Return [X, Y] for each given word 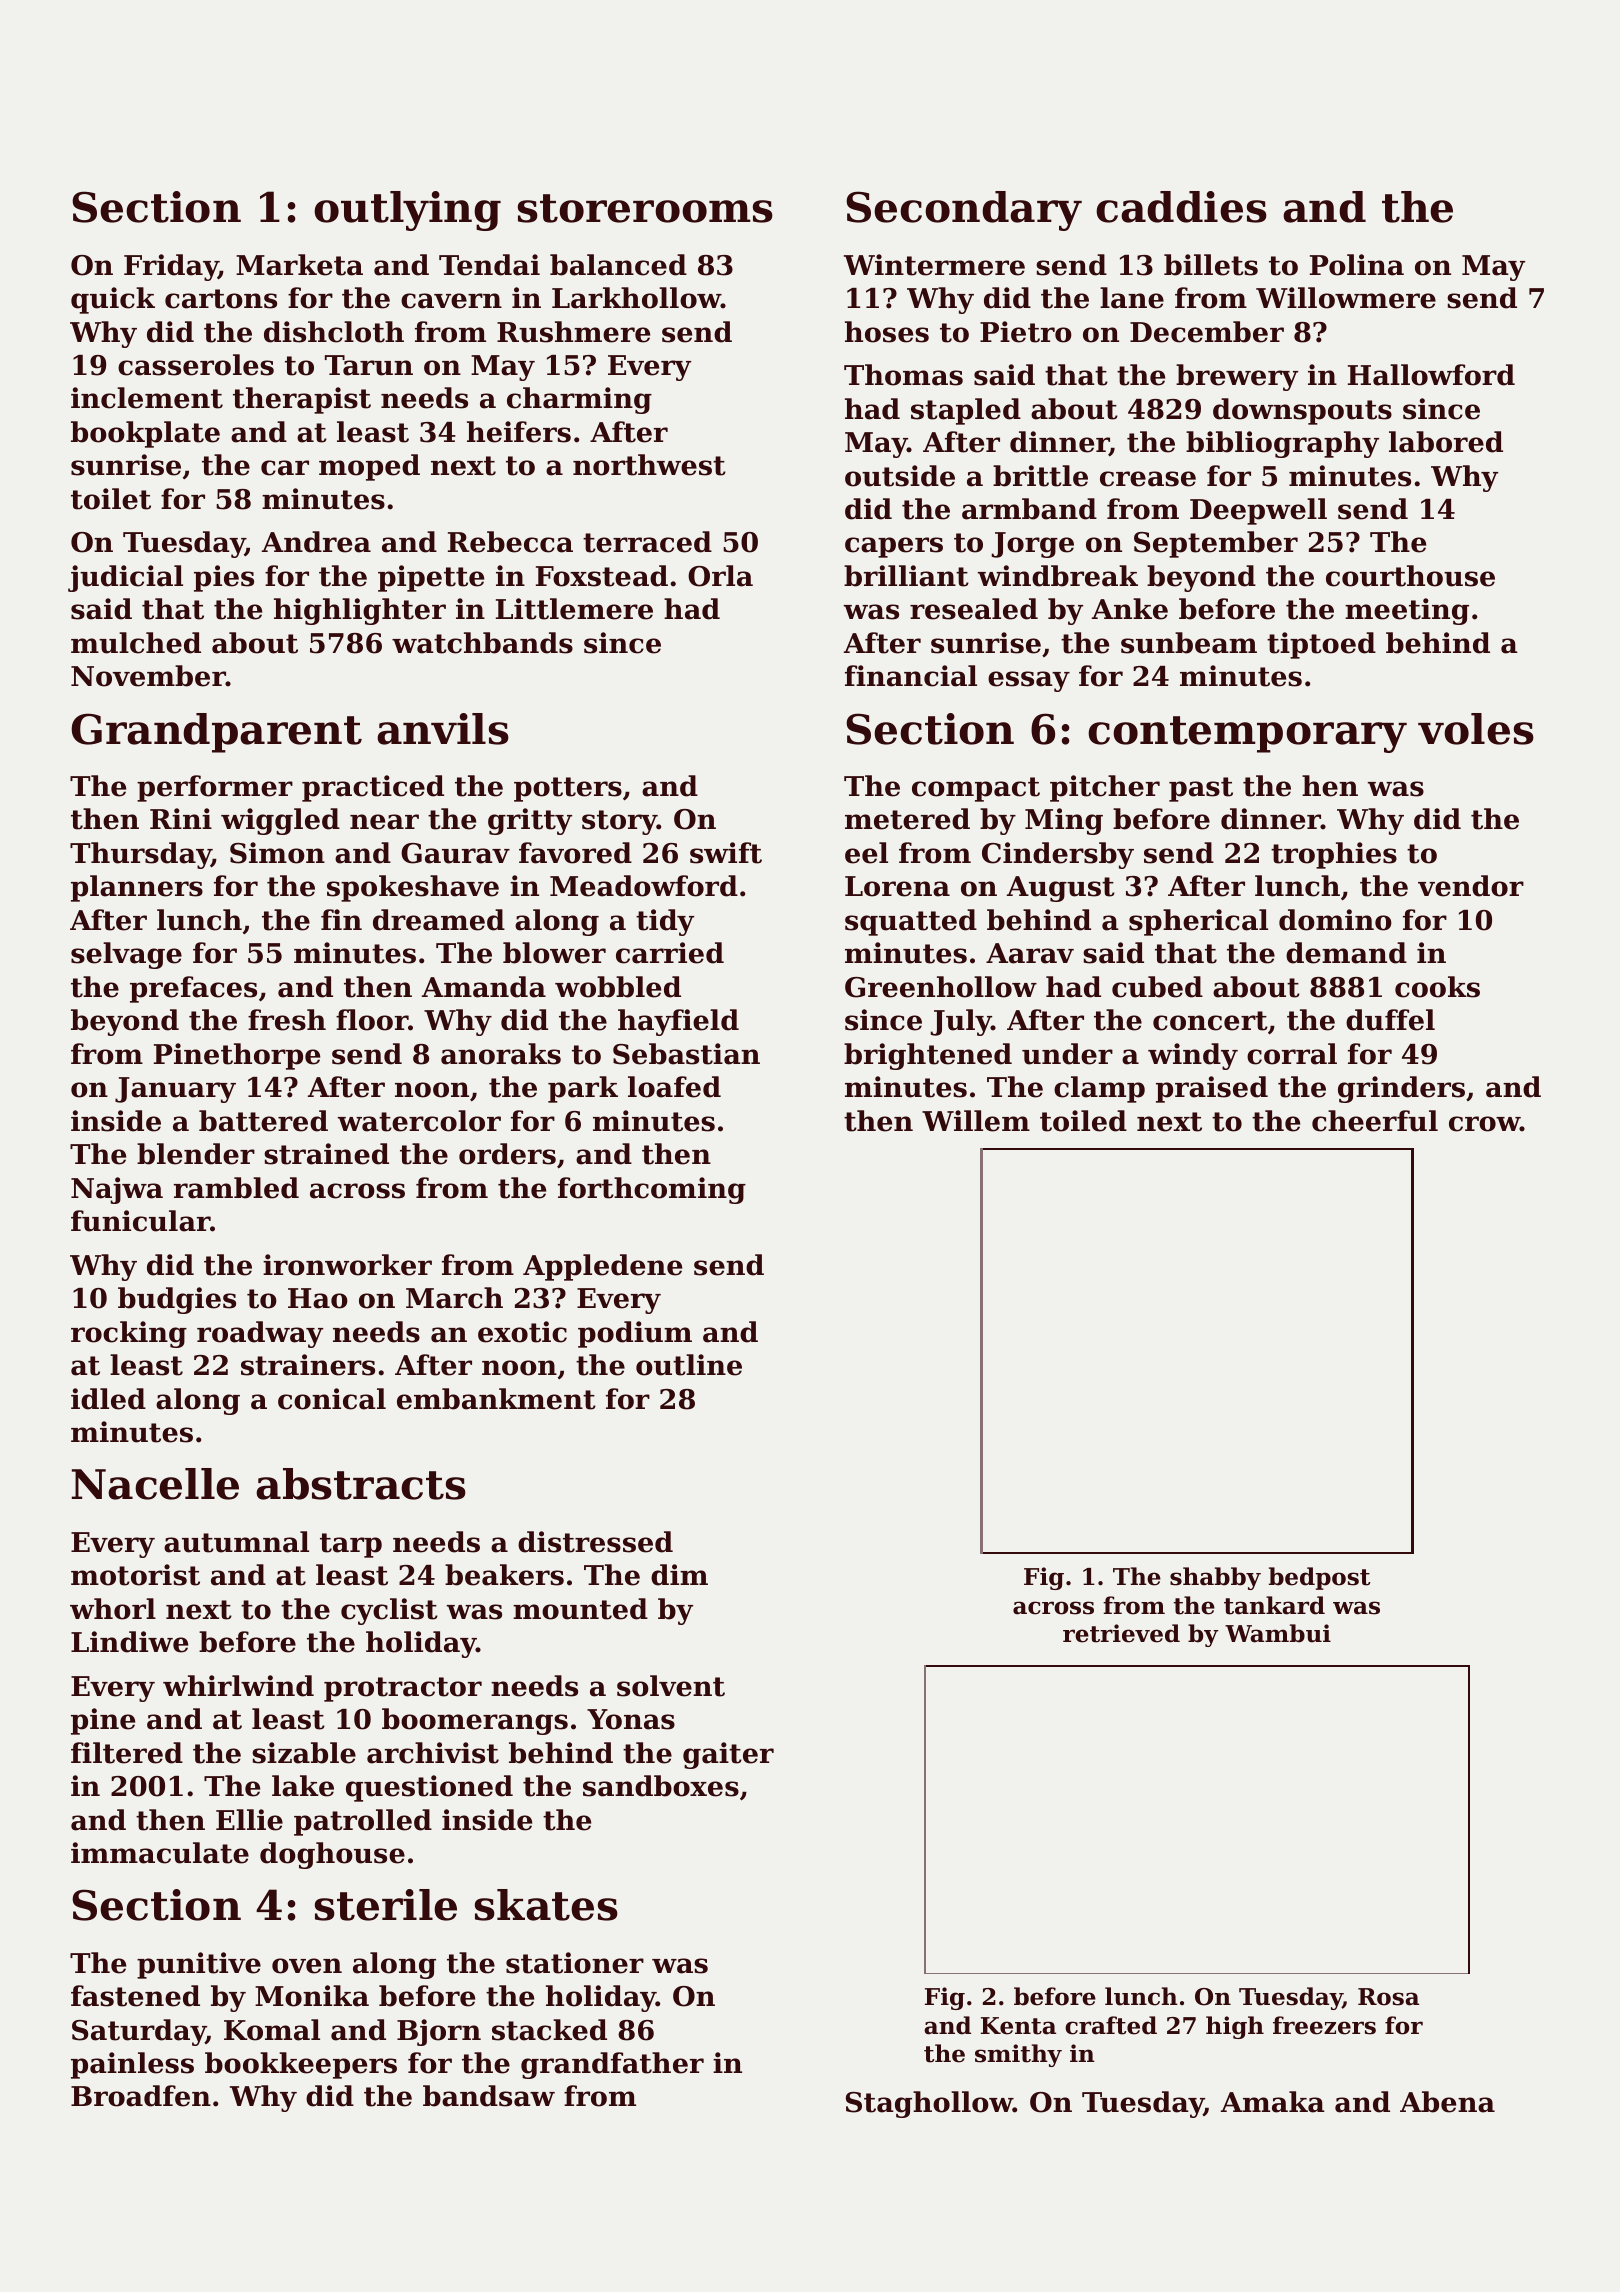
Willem [976, 1121]
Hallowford [1431, 375]
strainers [308, 1365]
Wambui [1278, 1633]
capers [894, 547]
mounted [580, 1609]
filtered [127, 1753]
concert [1210, 1021]
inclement [147, 398]
